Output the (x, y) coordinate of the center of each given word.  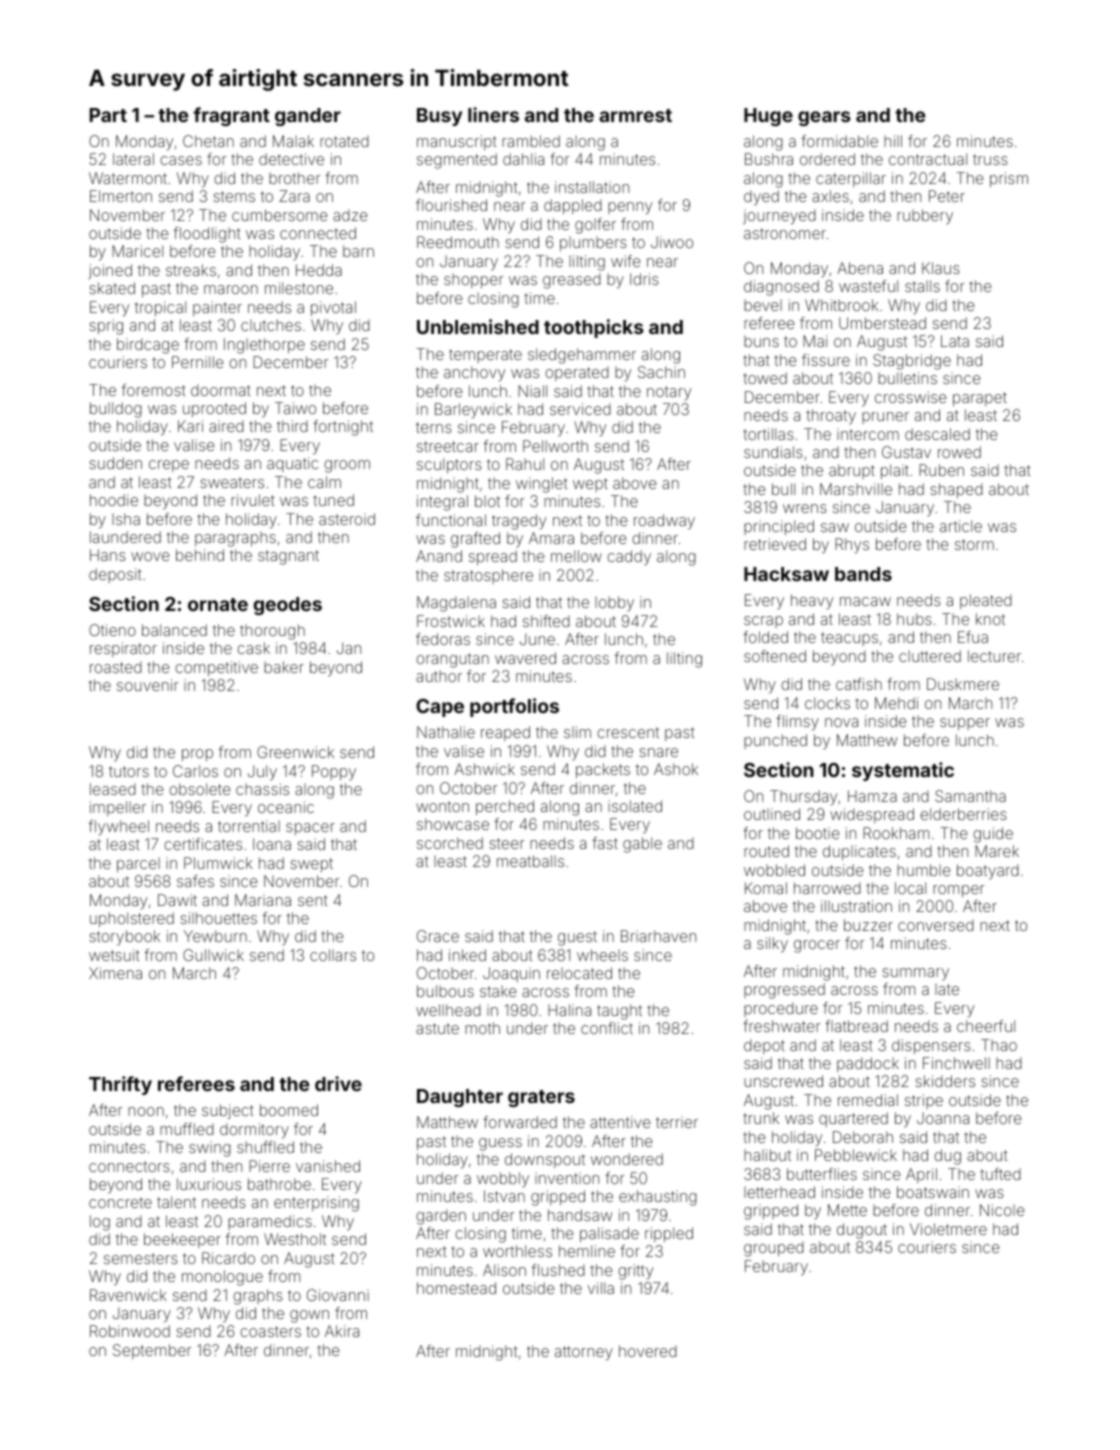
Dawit (177, 900)
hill (893, 141)
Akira (342, 1331)
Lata (955, 341)
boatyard (988, 872)
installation (592, 187)
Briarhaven (658, 936)
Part (108, 115)
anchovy (474, 374)
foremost (153, 390)
